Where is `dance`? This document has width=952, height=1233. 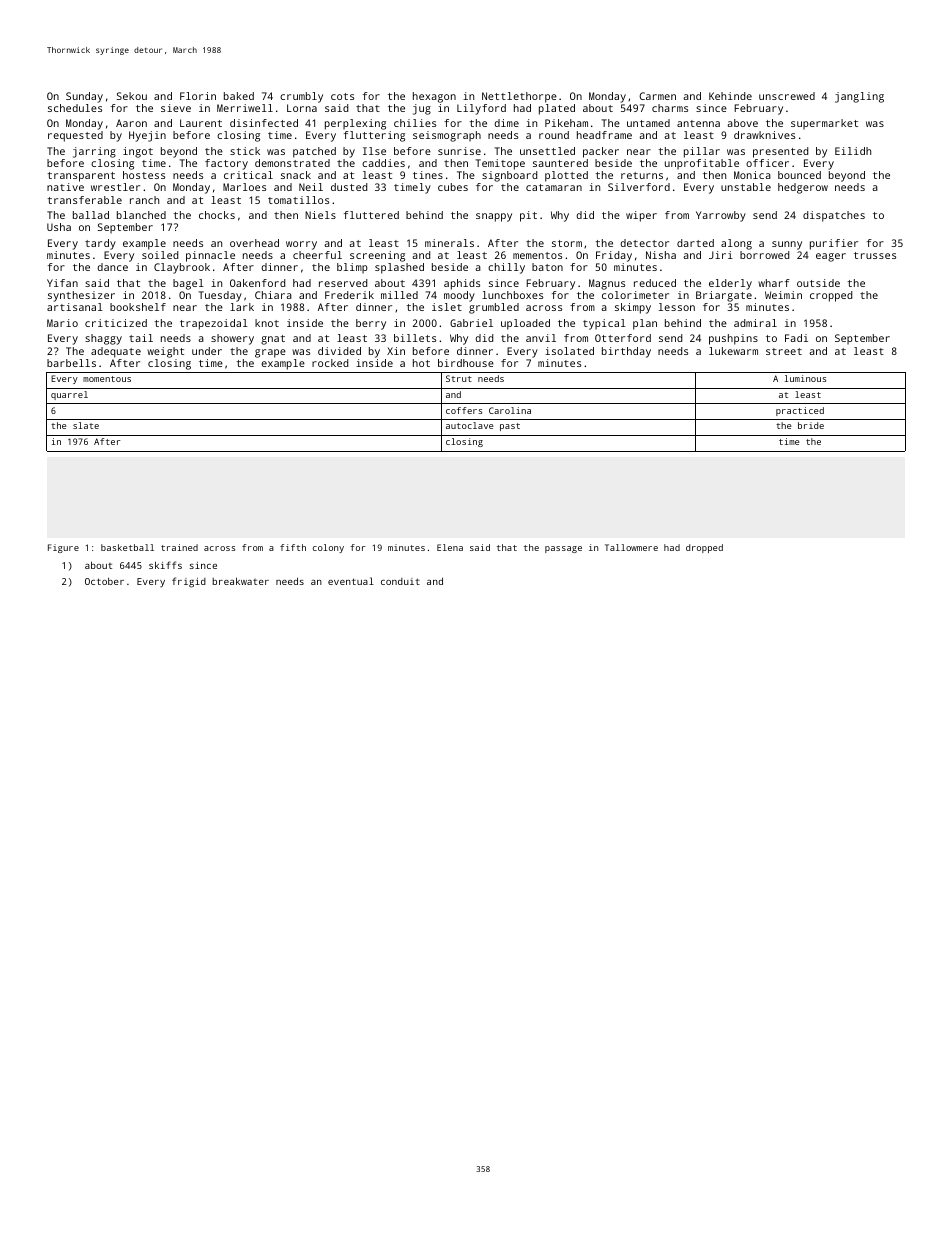 dance is located at coordinates (112, 267).
